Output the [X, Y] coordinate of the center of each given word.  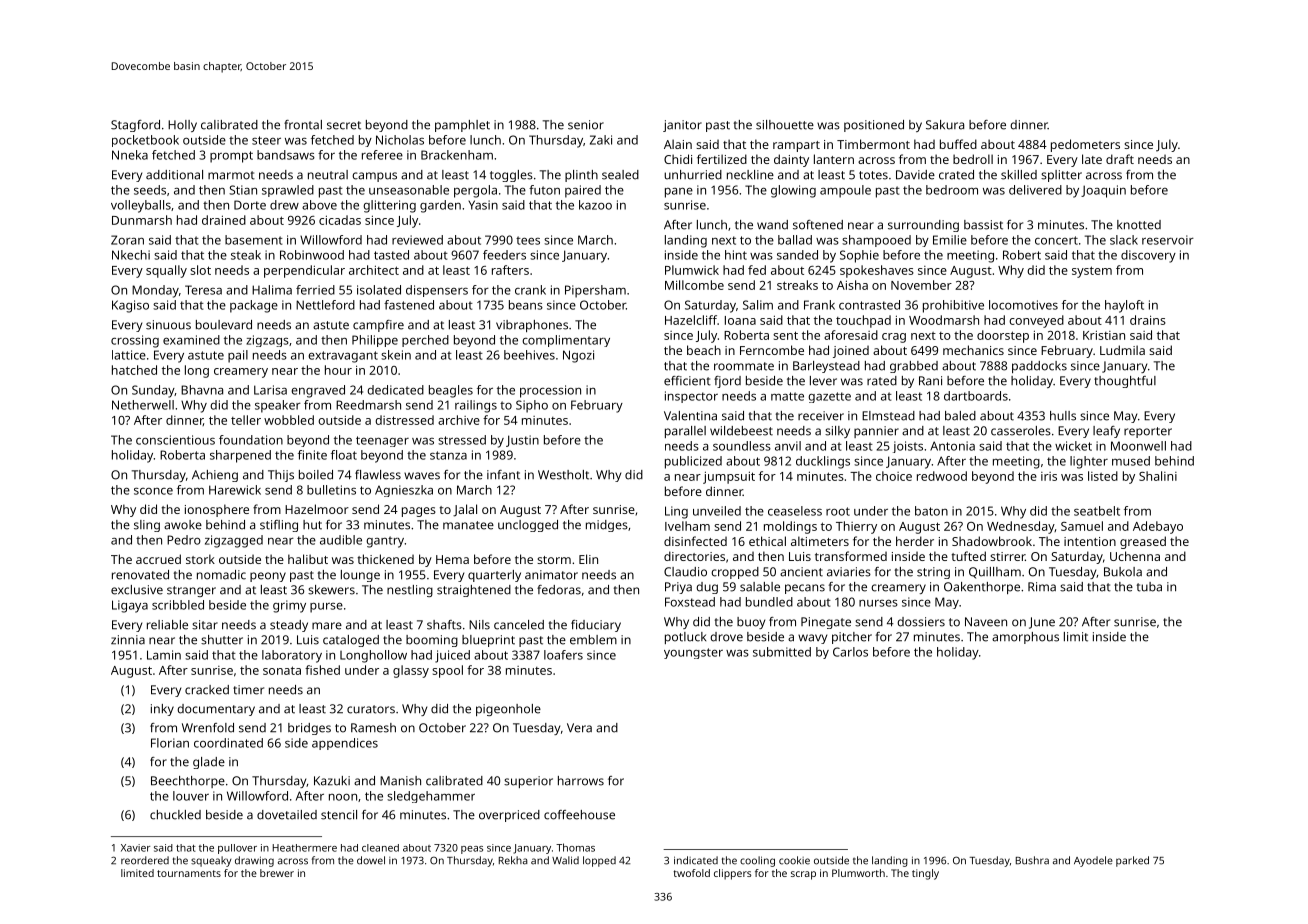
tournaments [189, 873]
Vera [579, 728]
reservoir [1168, 240]
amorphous [1025, 638]
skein [396, 355]
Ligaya [130, 606]
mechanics [973, 350]
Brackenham [457, 155]
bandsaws [286, 155]
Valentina [690, 416]
